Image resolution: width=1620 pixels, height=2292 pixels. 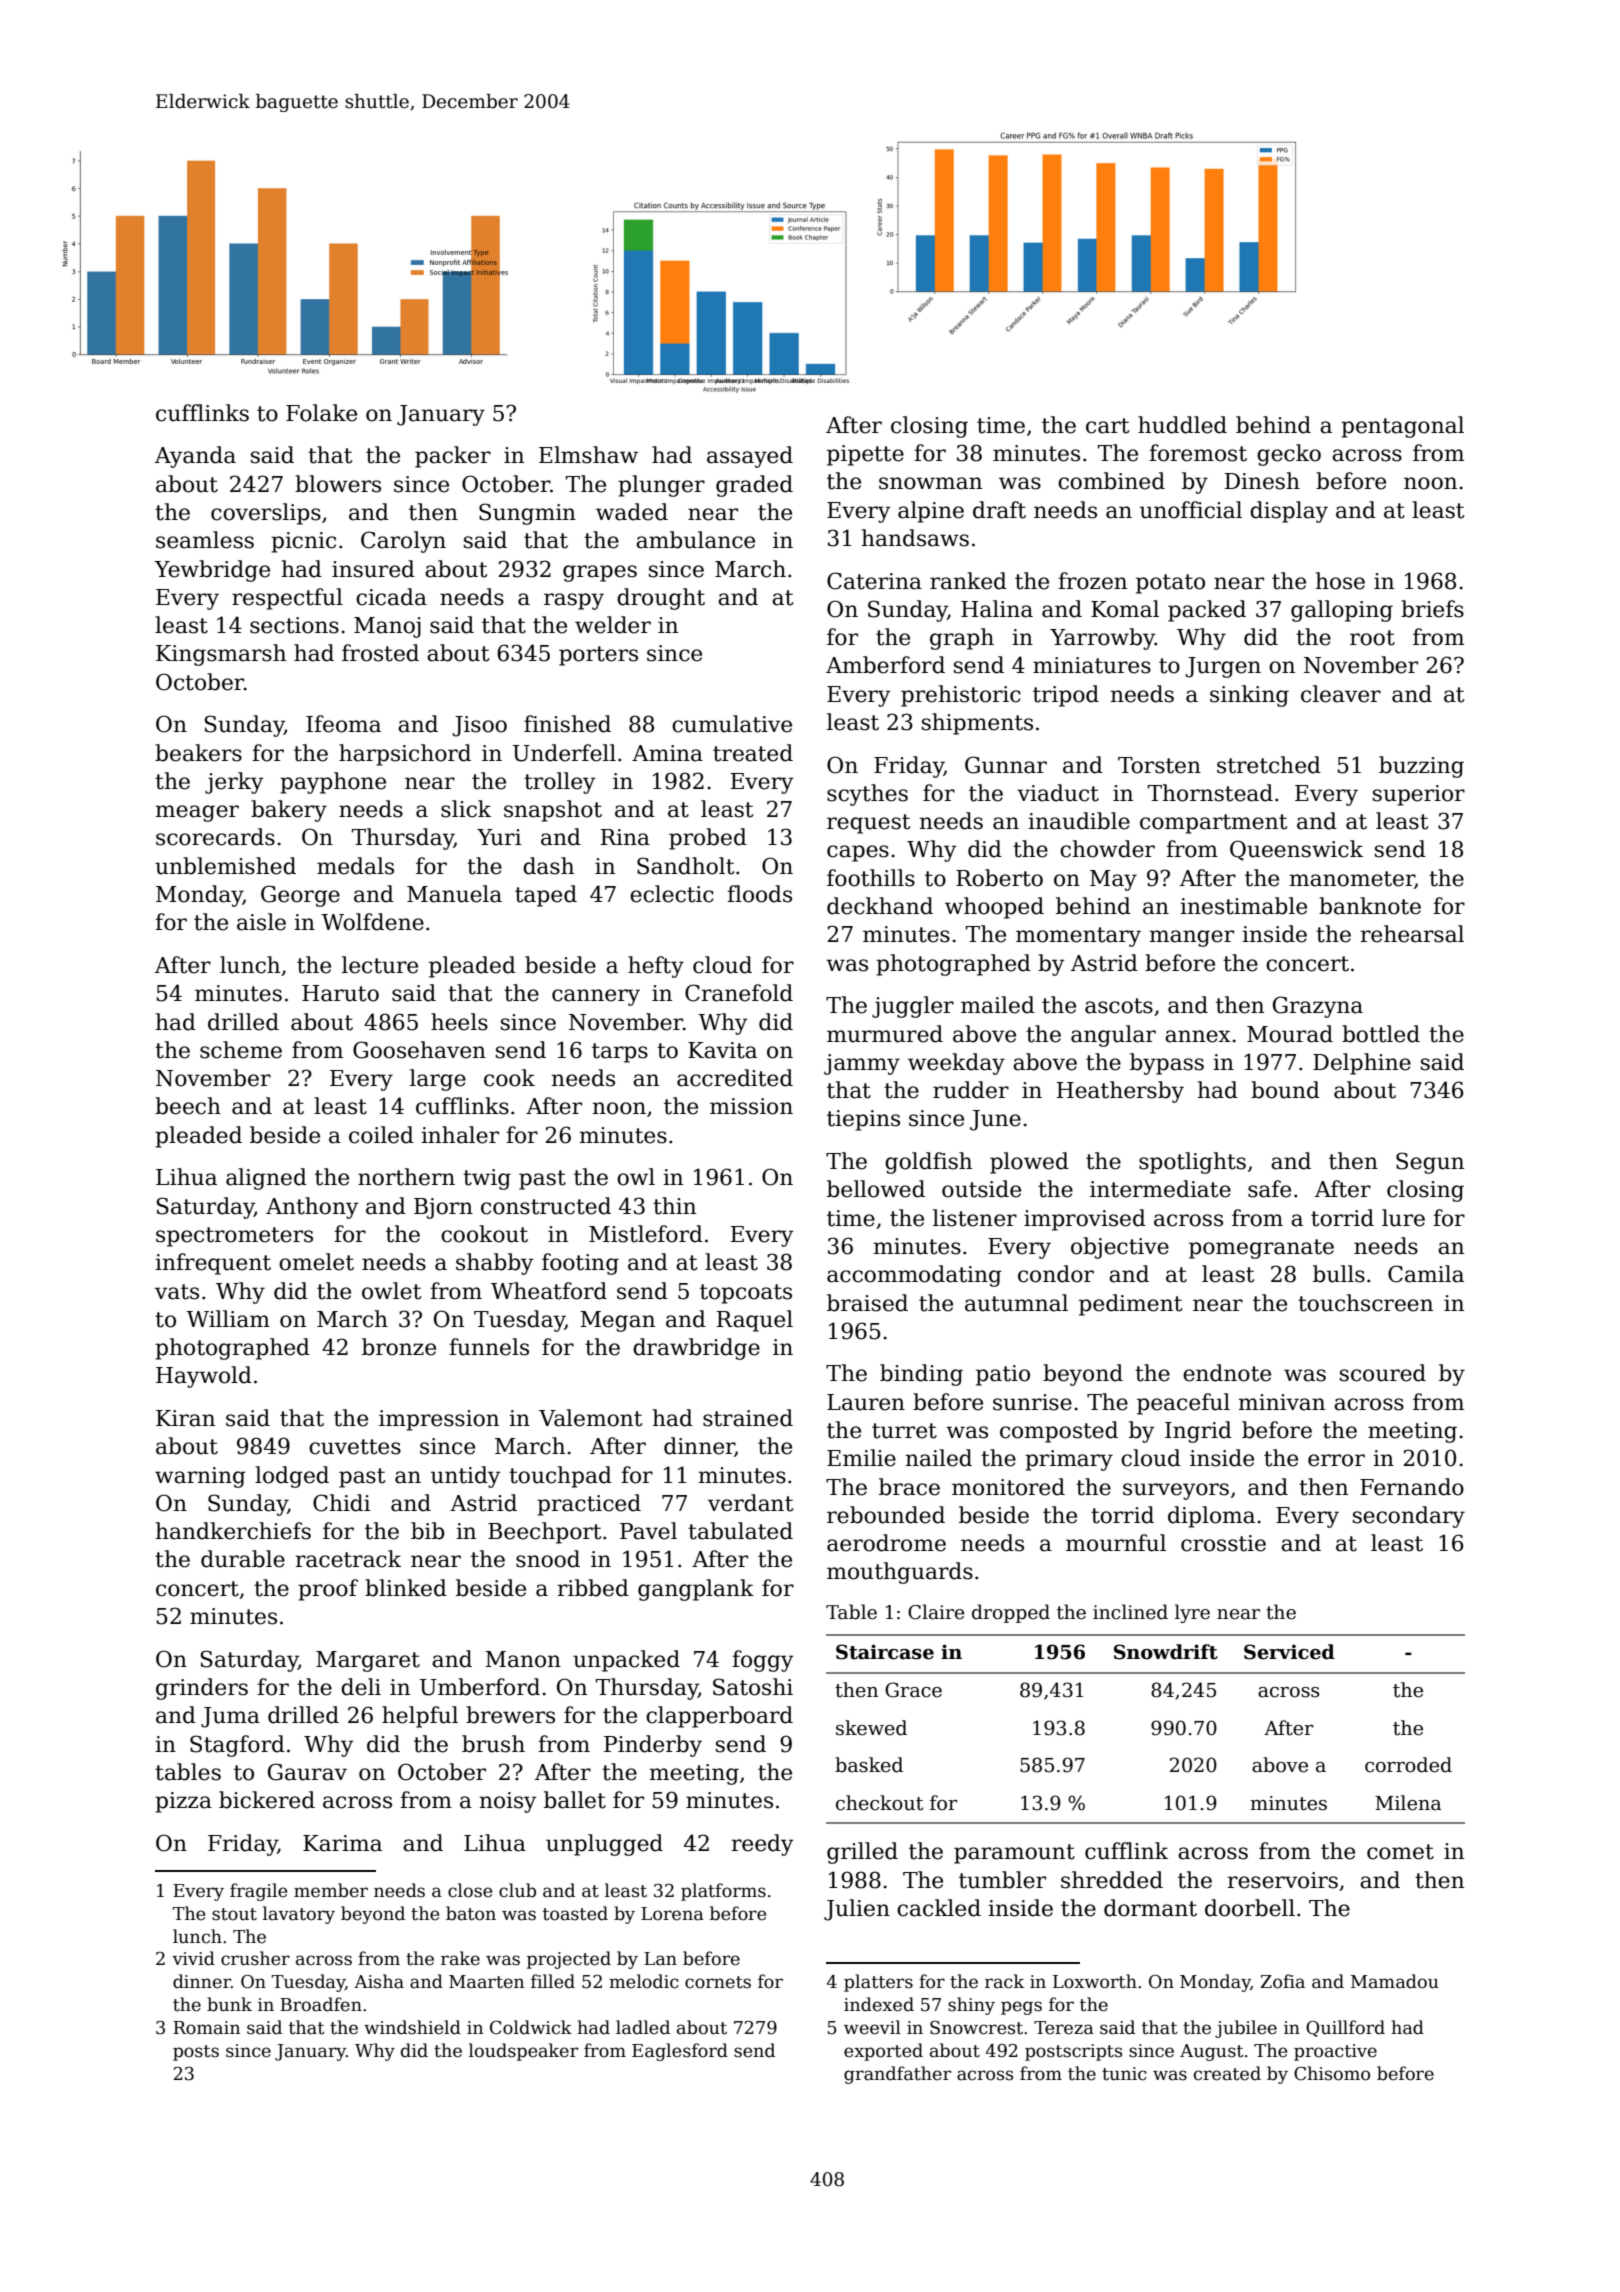 What do you see at coordinates (939, 1908) in the screenshot?
I see `cackled` at bounding box center [939, 1908].
